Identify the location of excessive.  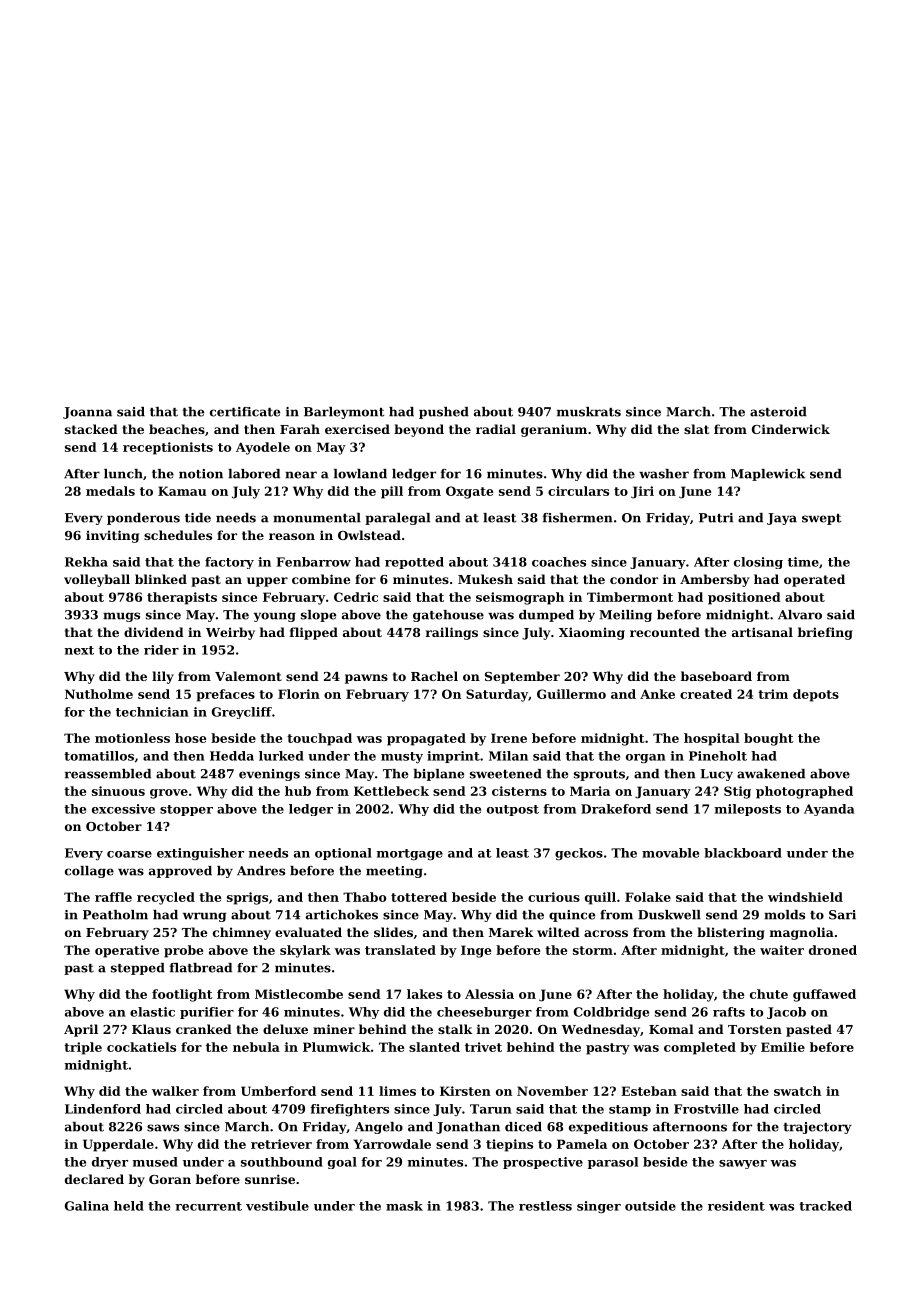
(123, 809).
